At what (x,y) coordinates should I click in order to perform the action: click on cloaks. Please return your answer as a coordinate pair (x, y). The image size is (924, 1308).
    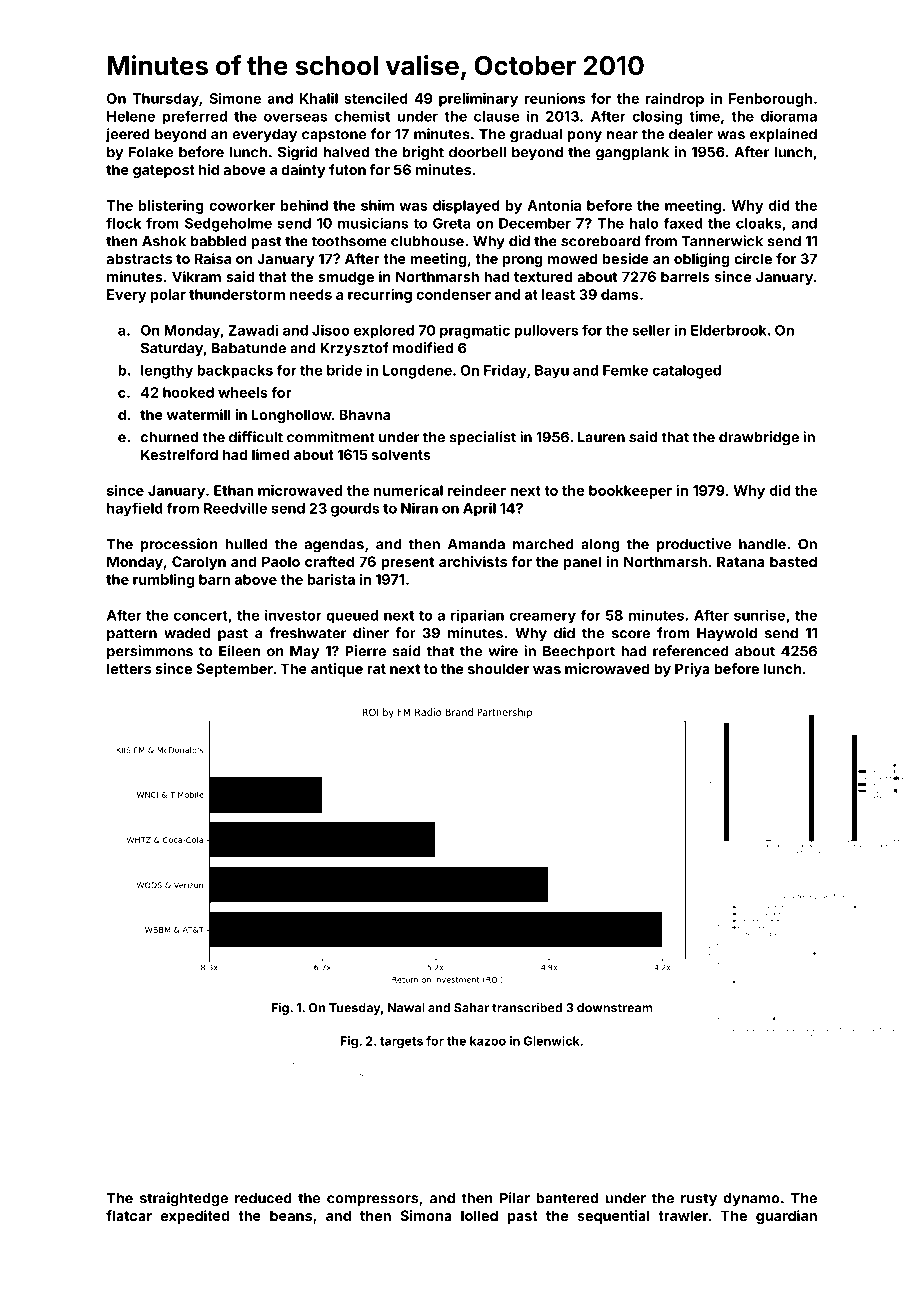
    Looking at the image, I should click on (758, 223).
